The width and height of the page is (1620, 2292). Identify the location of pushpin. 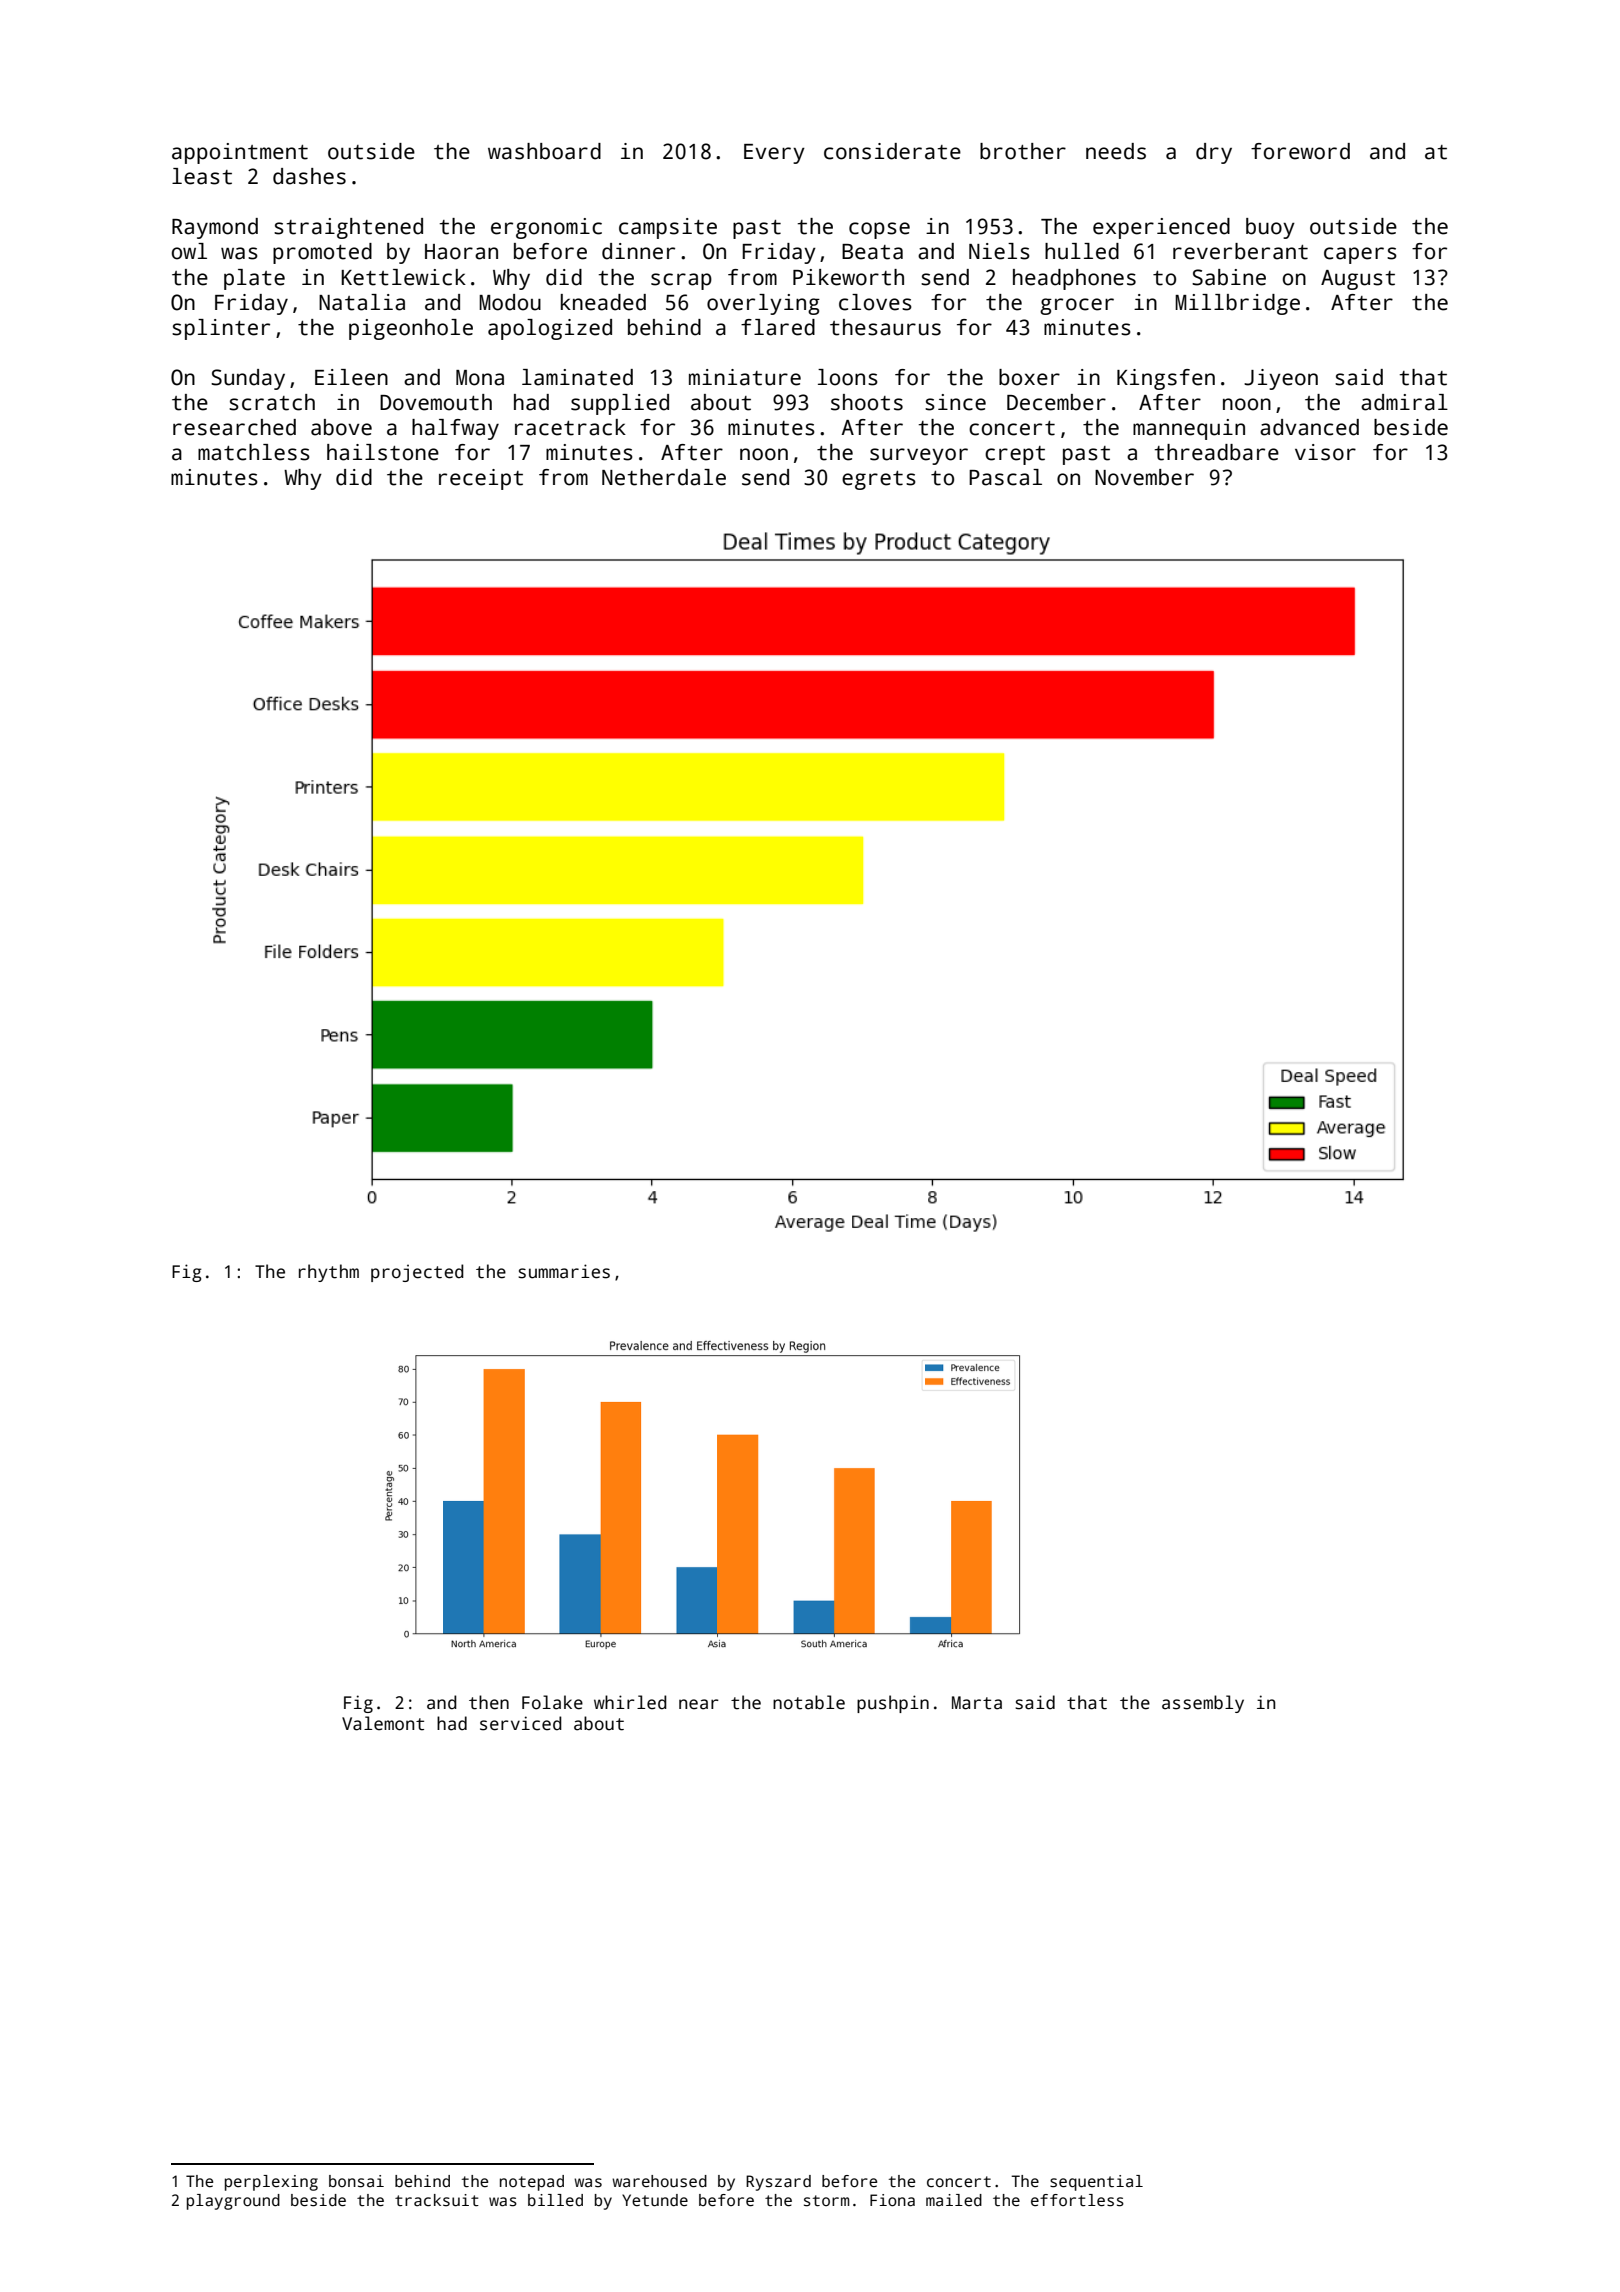
(893, 1704).
